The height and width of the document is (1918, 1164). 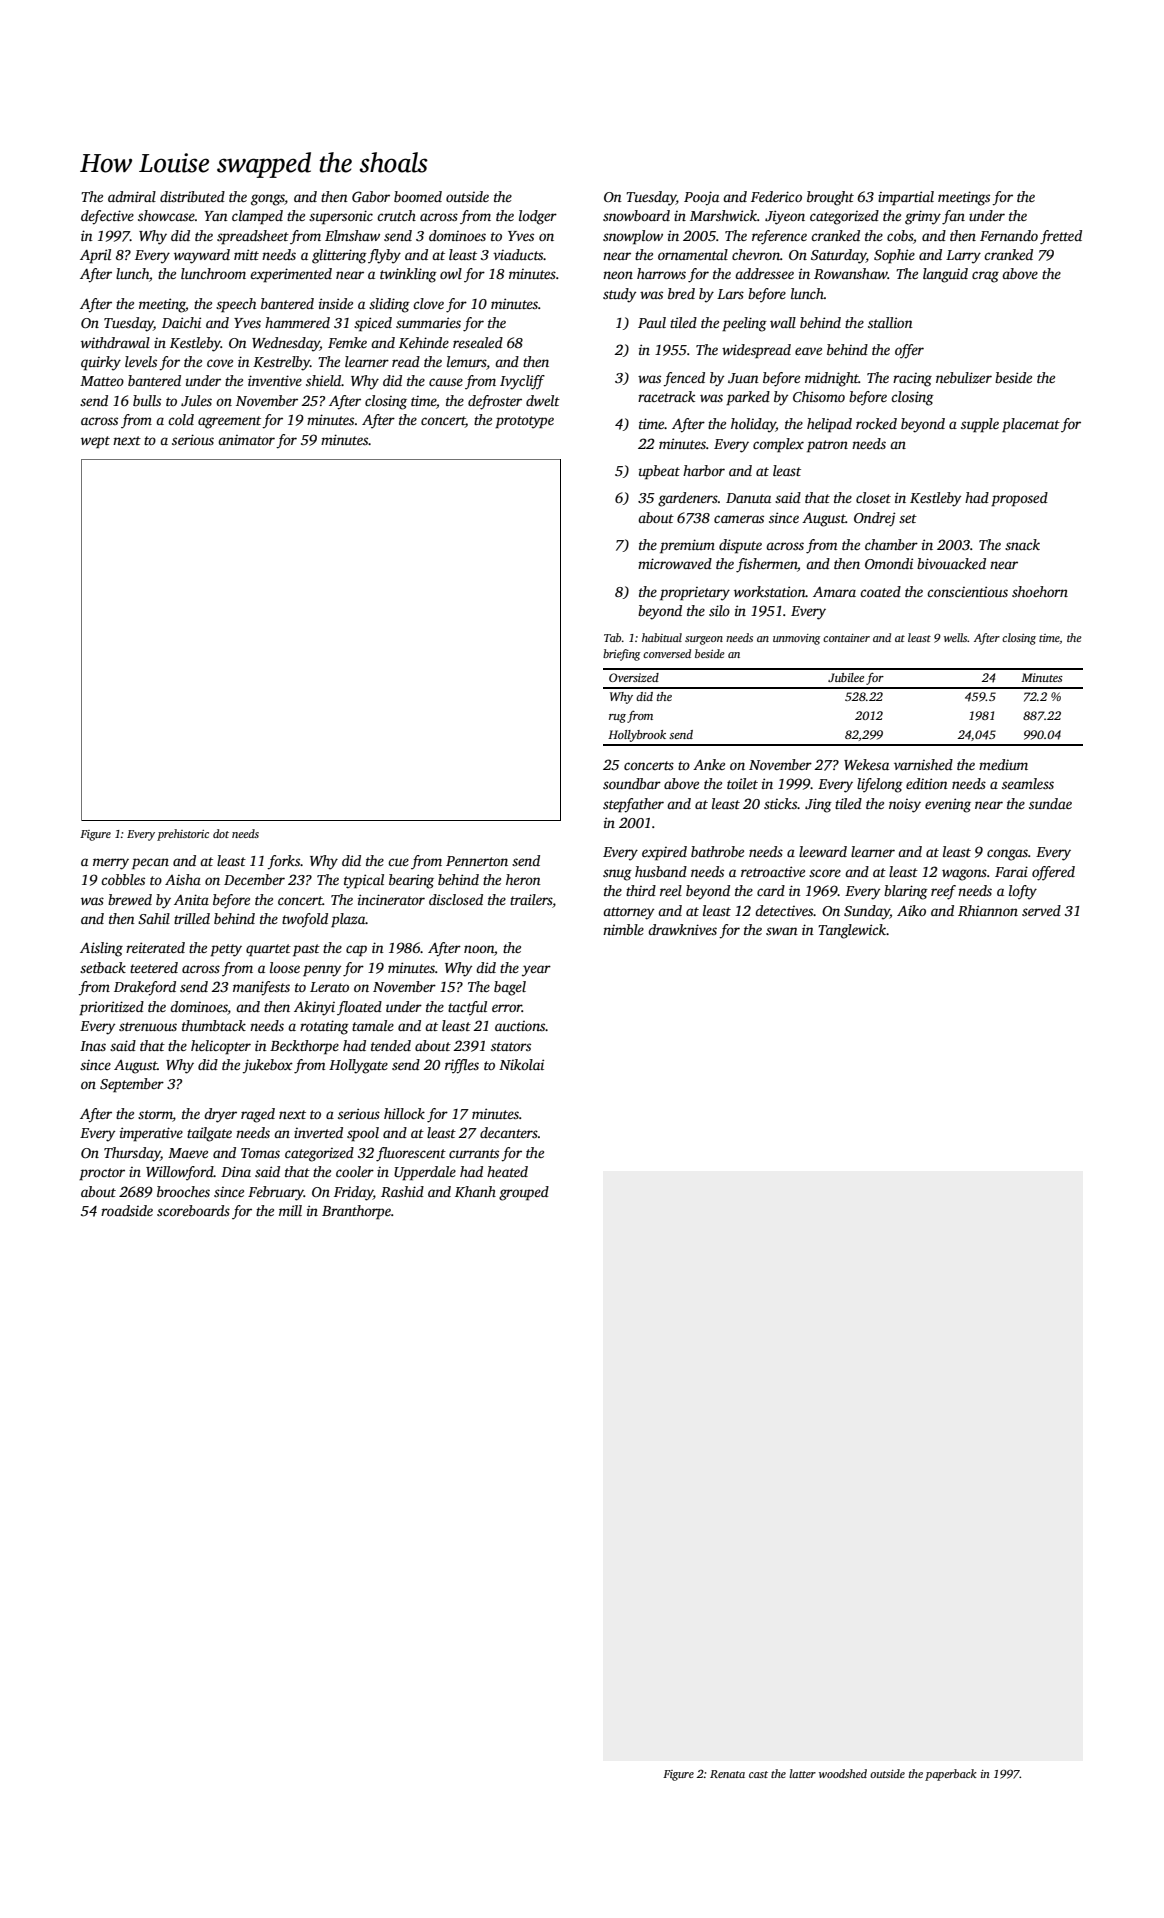 I want to click on Tab, so click(x=612, y=637).
